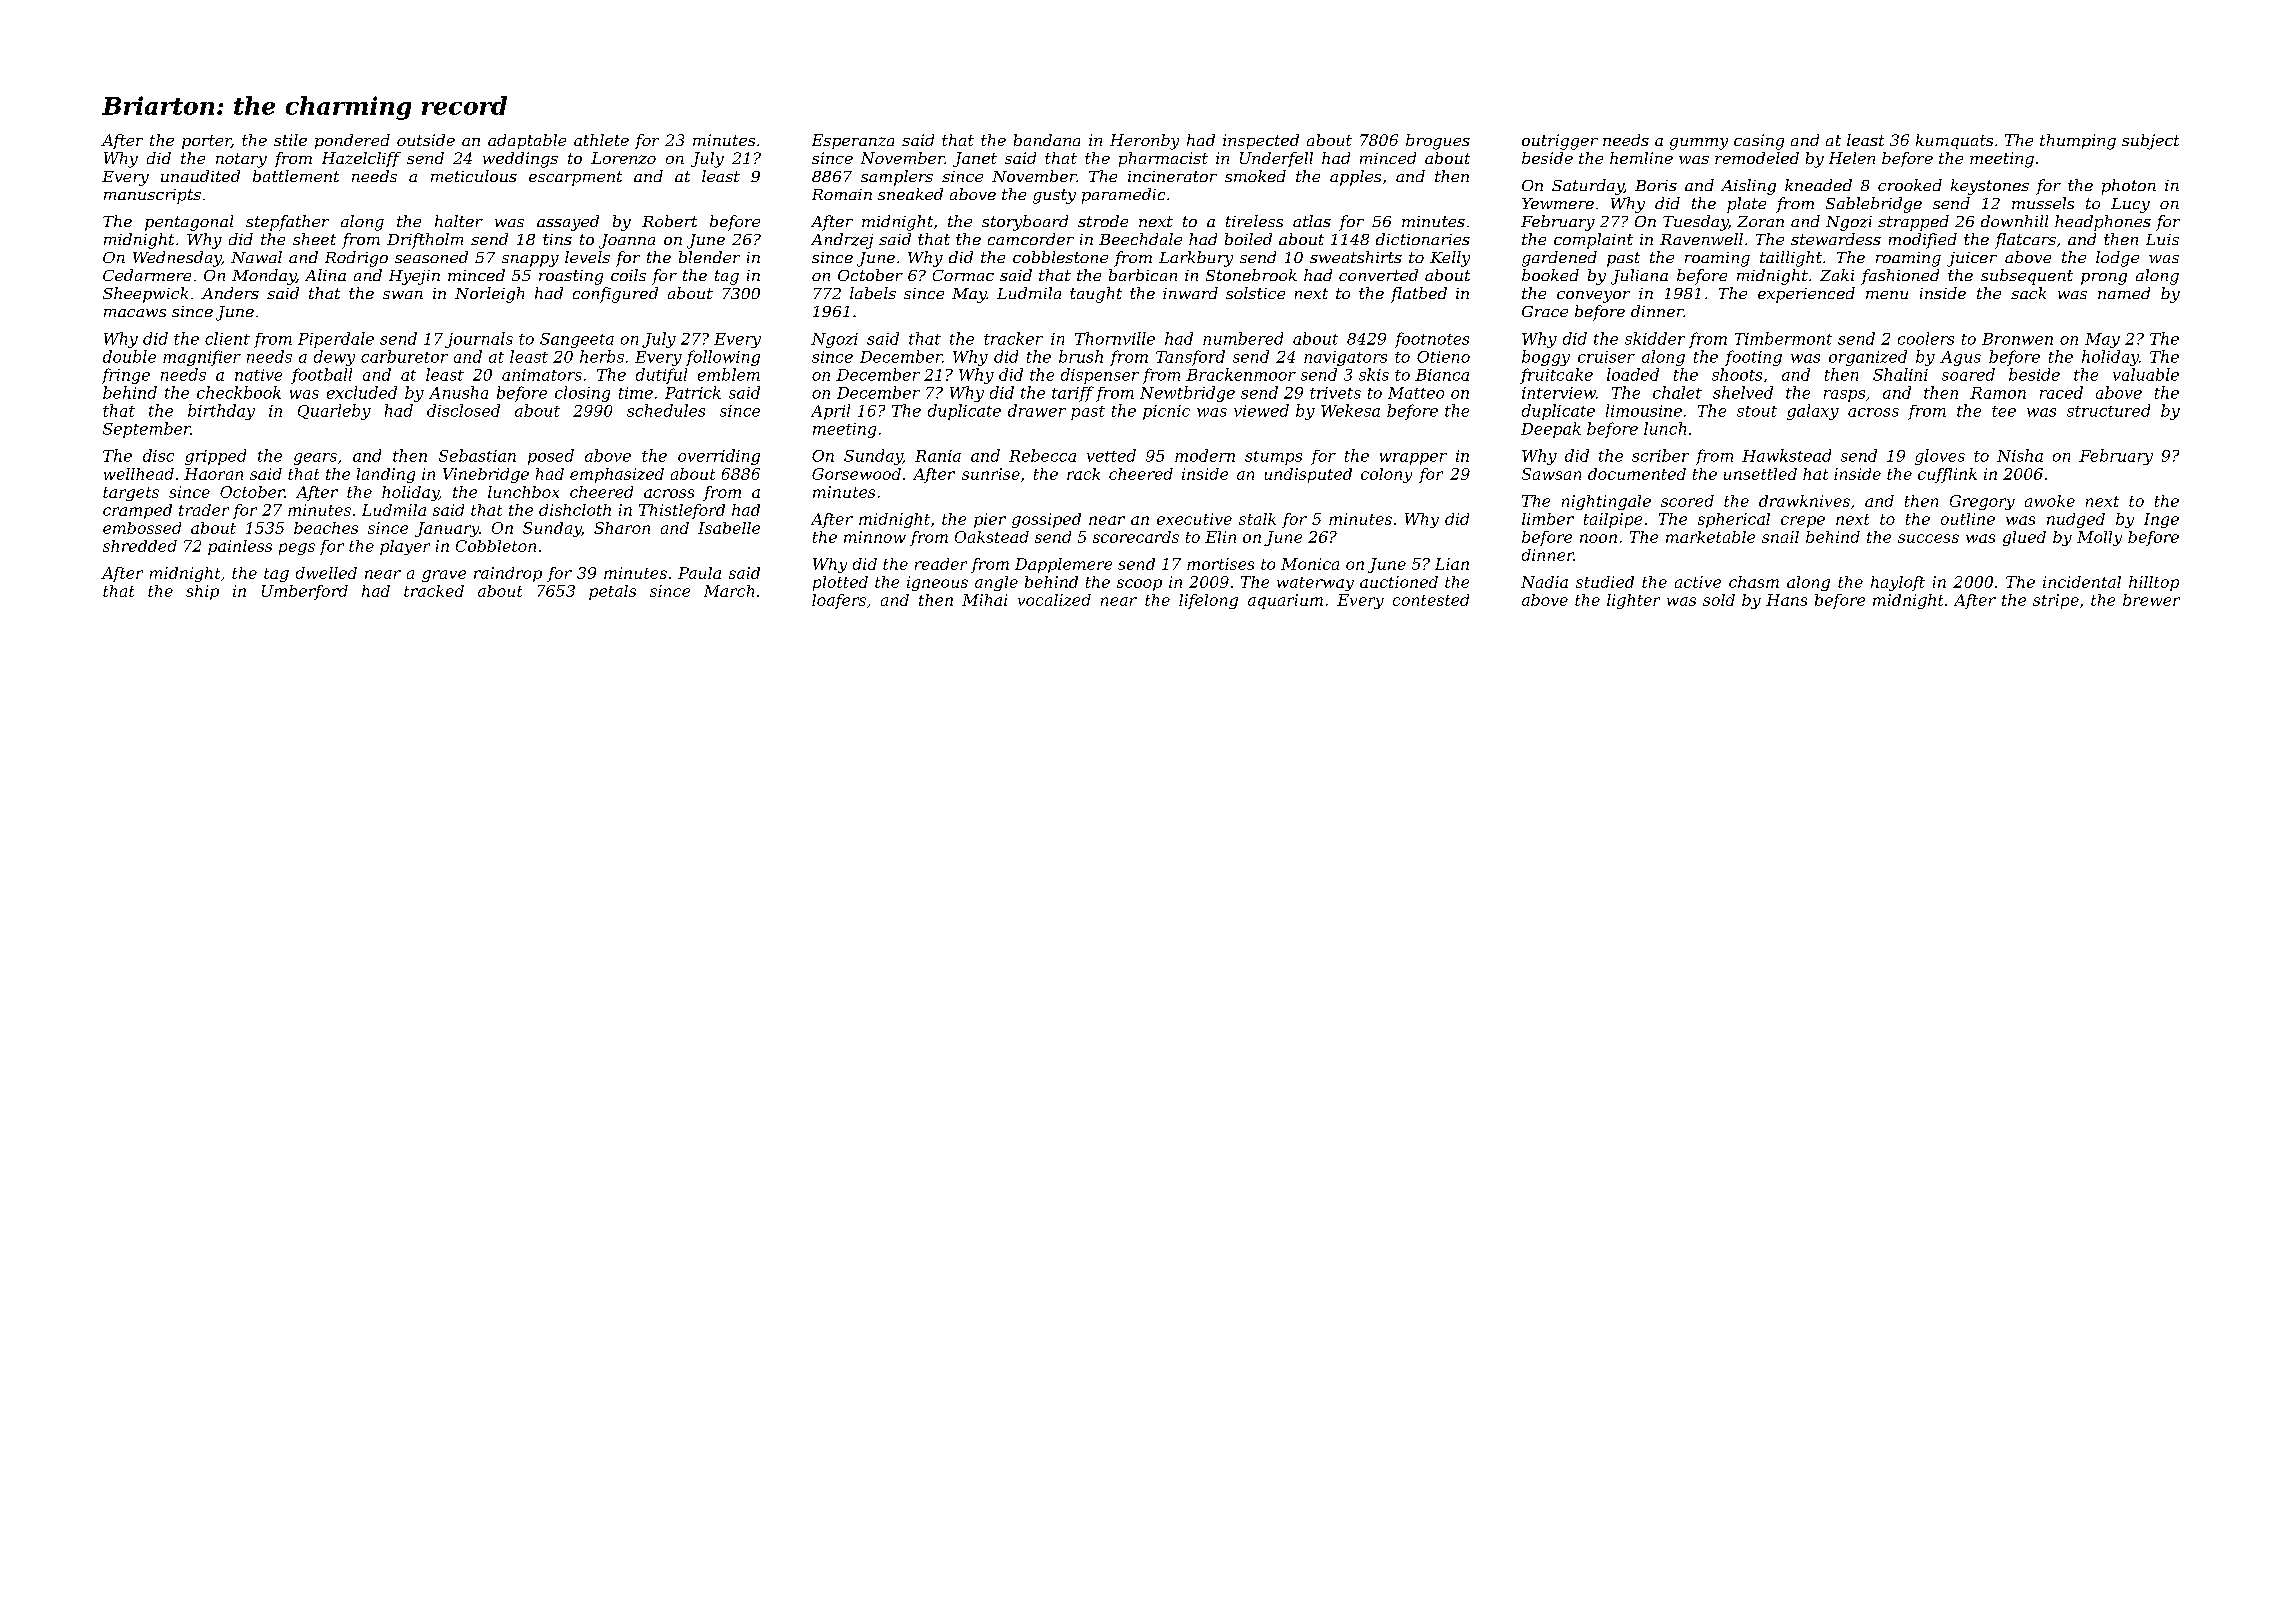 The width and height of the screenshot is (2282, 1614). What do you see at coordinates (1813, 412) in the screenshot?
I see `galaxy` at bounding box center [1813, 412].
